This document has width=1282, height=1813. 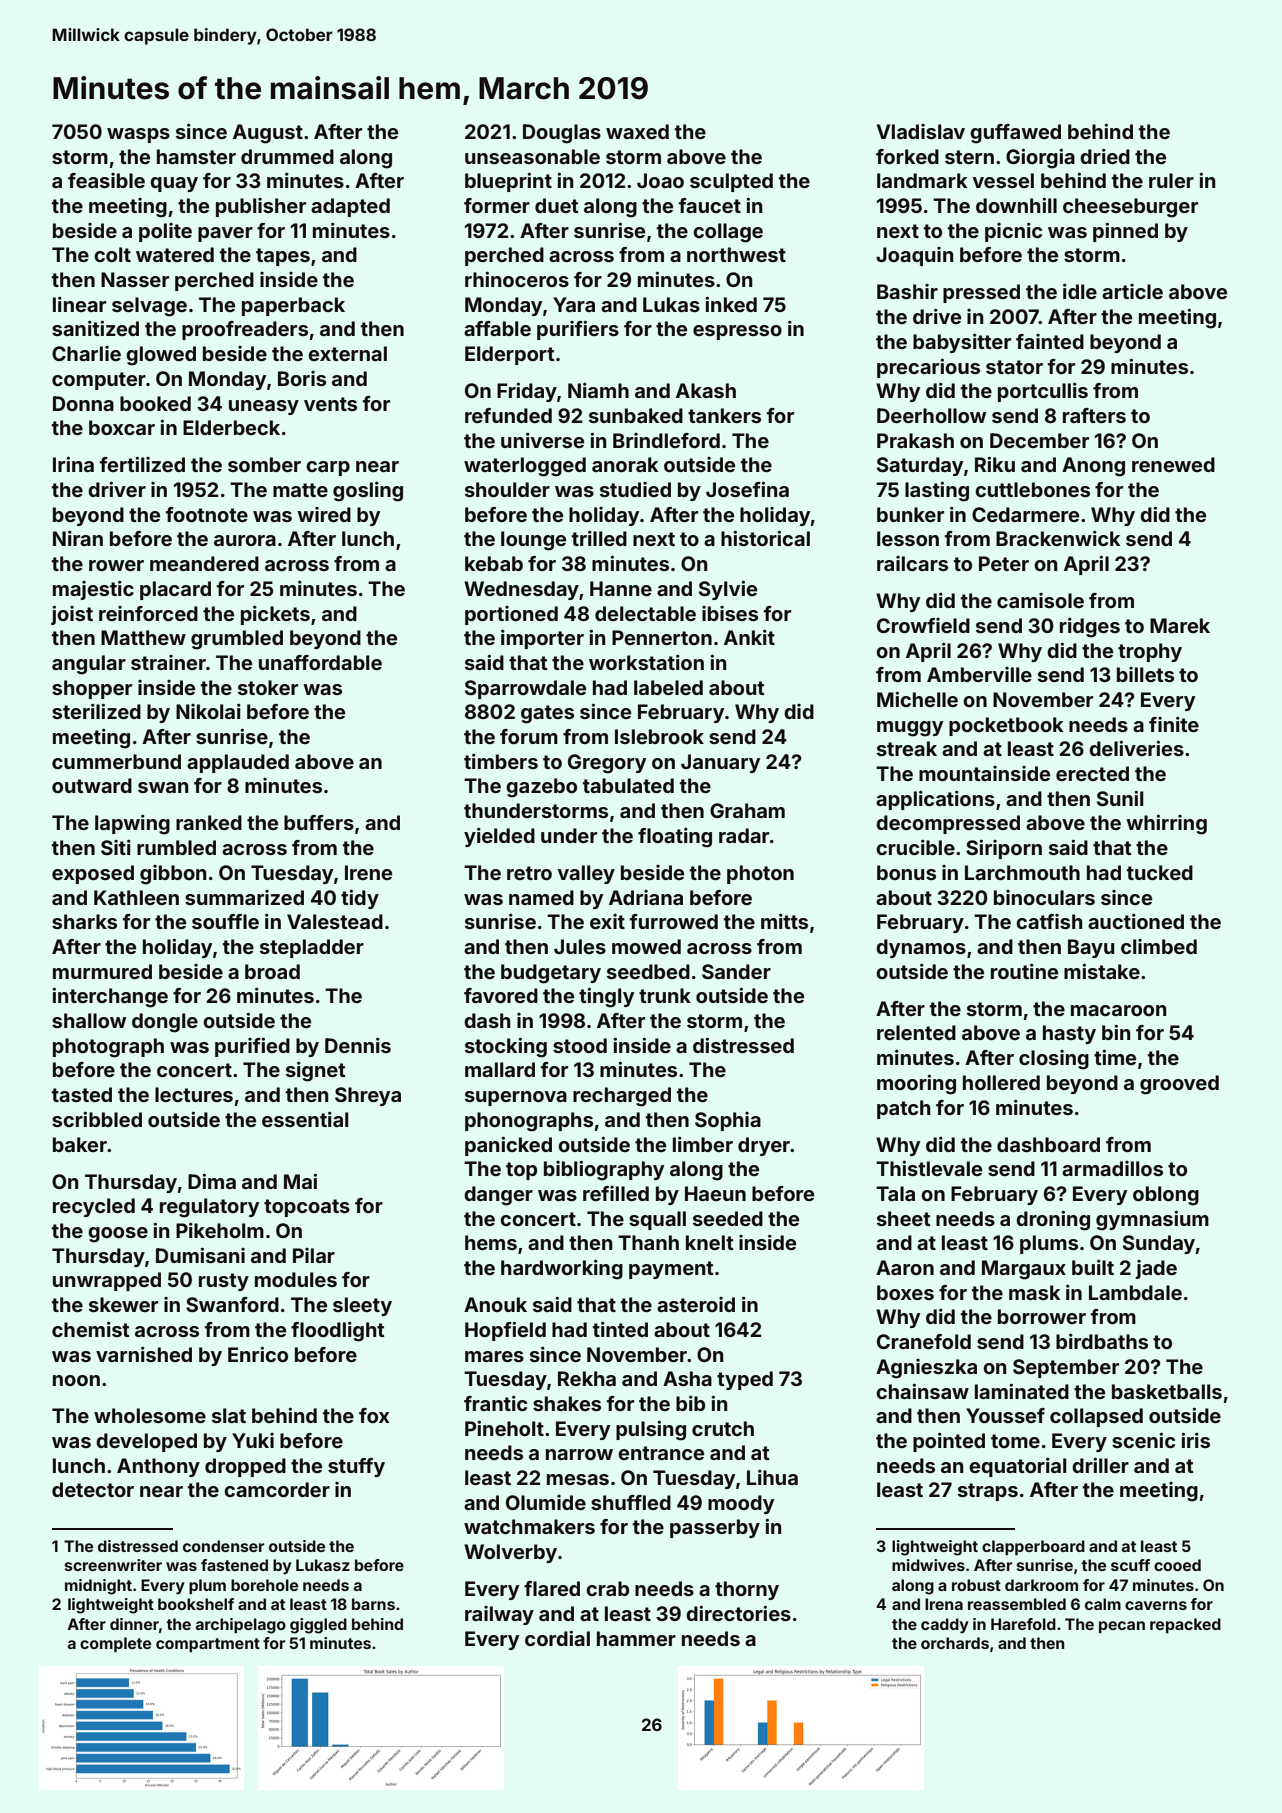 I want to click on espresso, so click(x=737, y=332).
